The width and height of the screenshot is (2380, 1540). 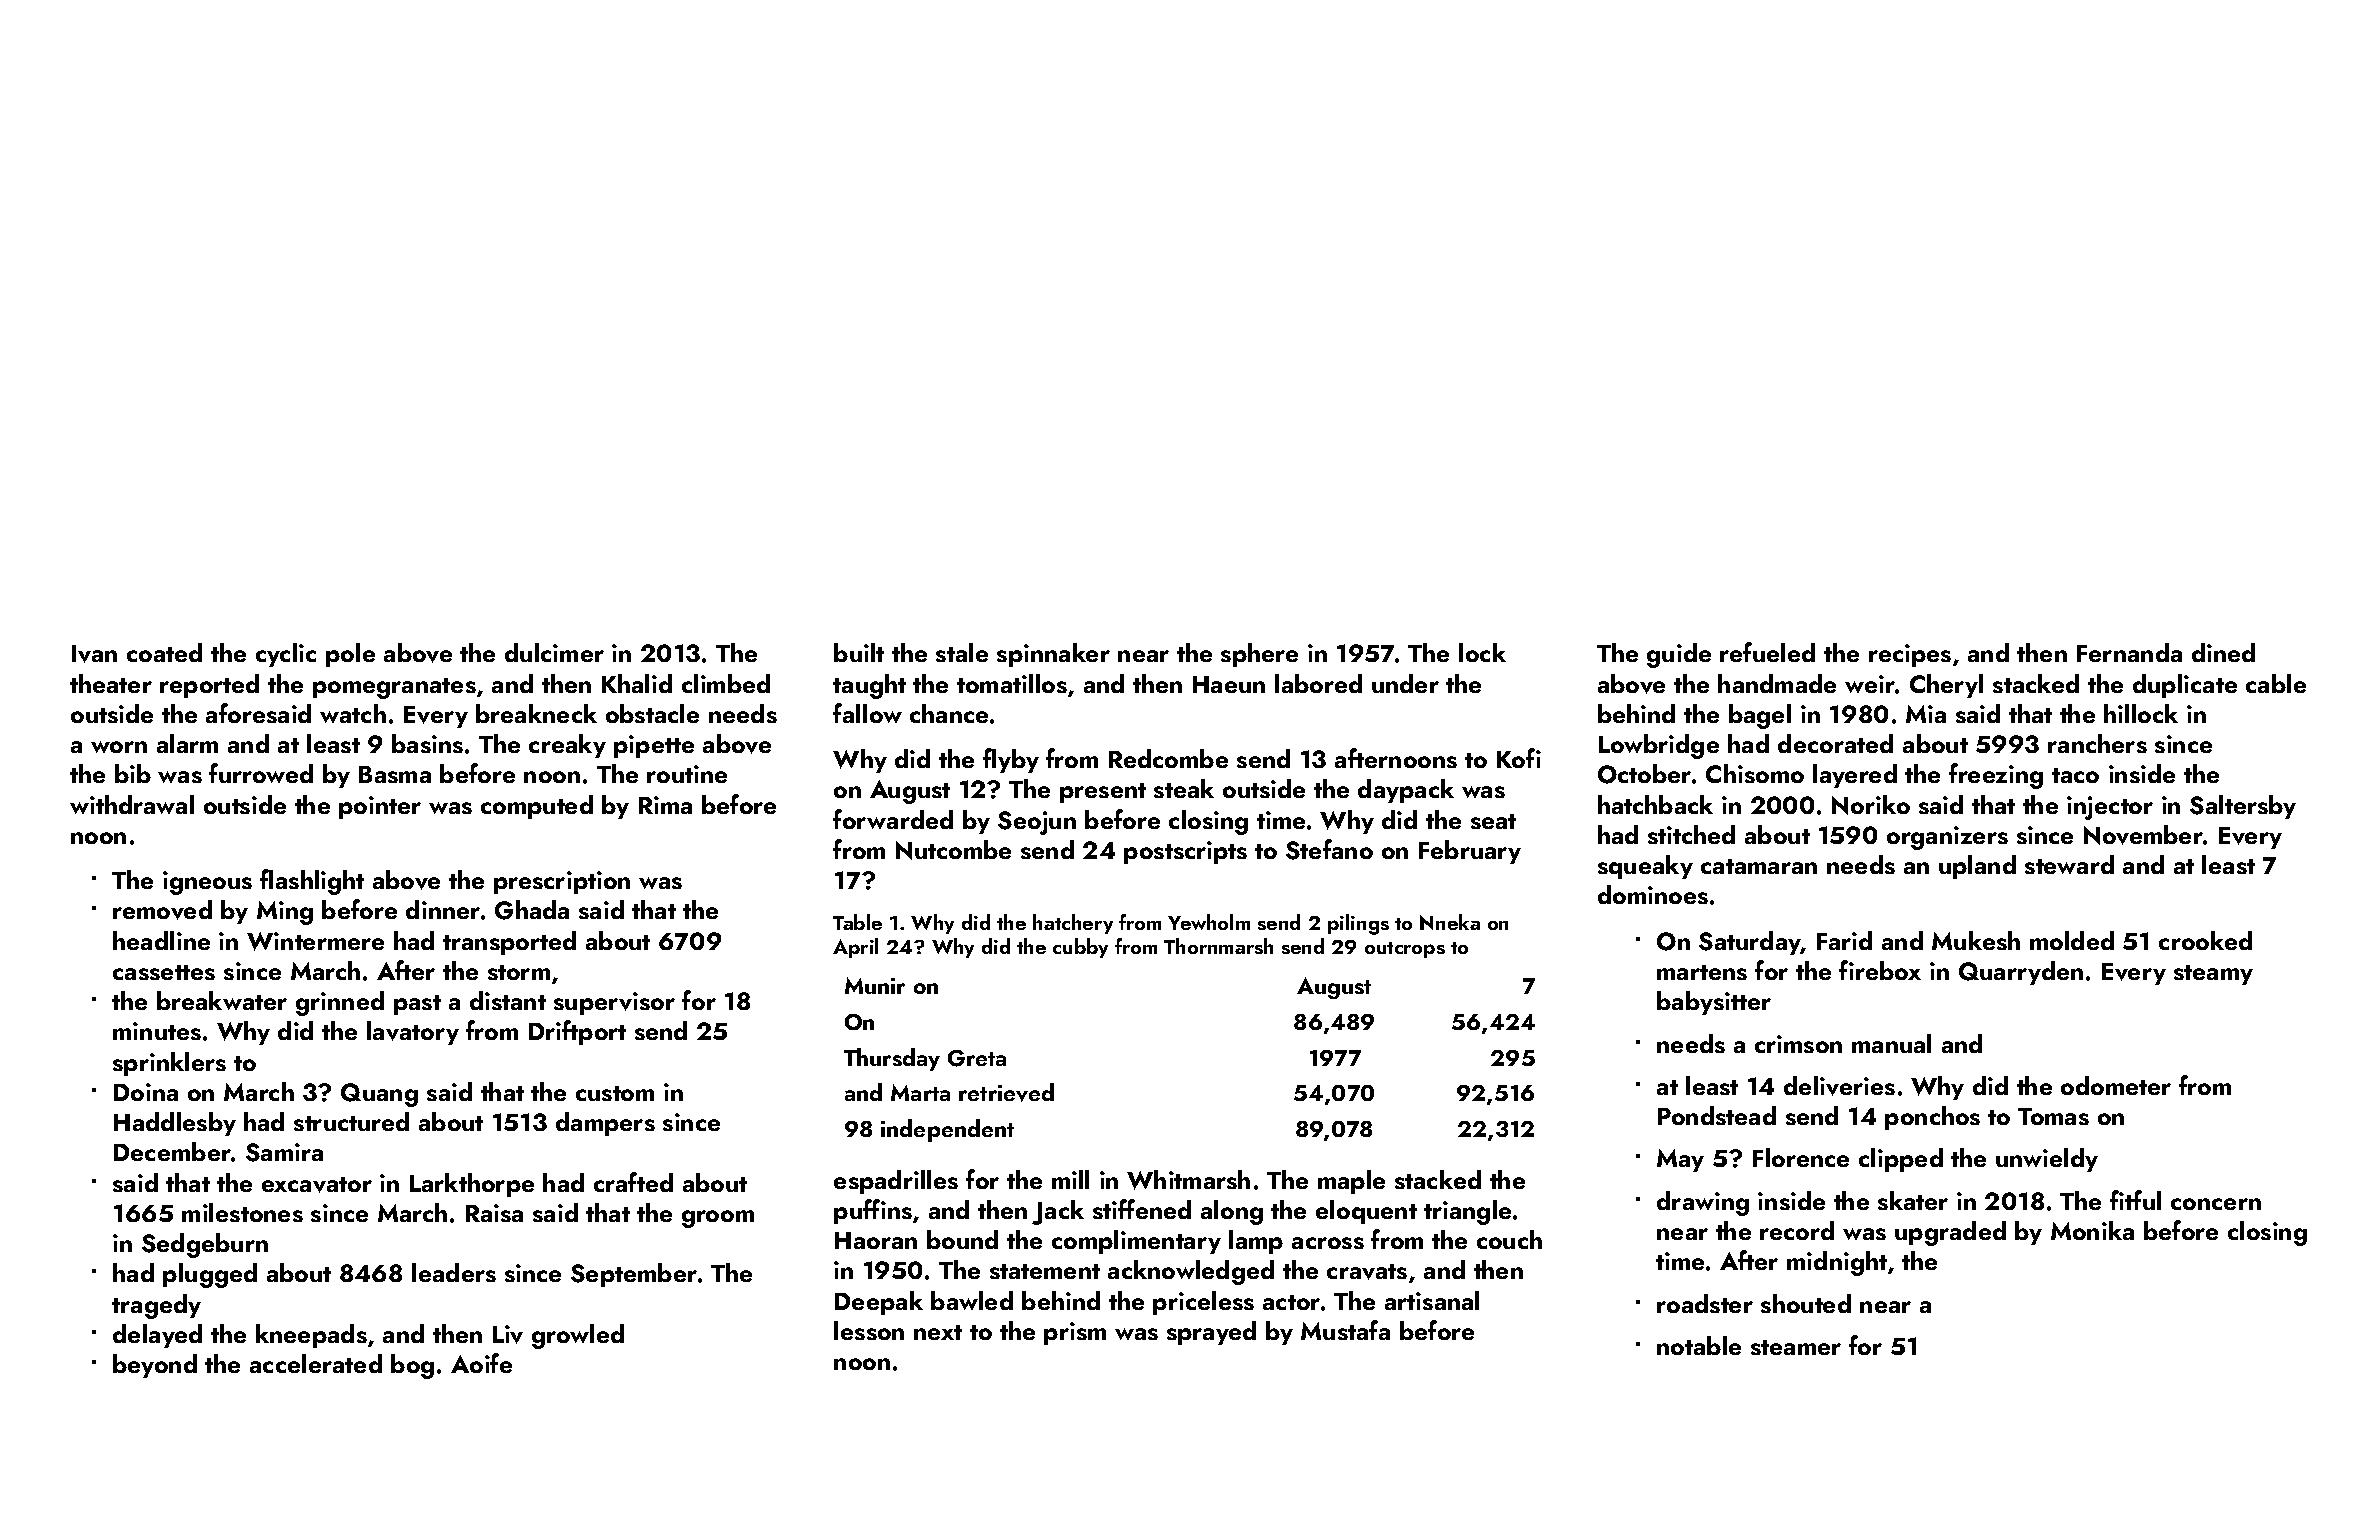 What do you see at coordinates (2069, 864) in the screenshot?
I see `steward` at bounding box center [2069, 864].
